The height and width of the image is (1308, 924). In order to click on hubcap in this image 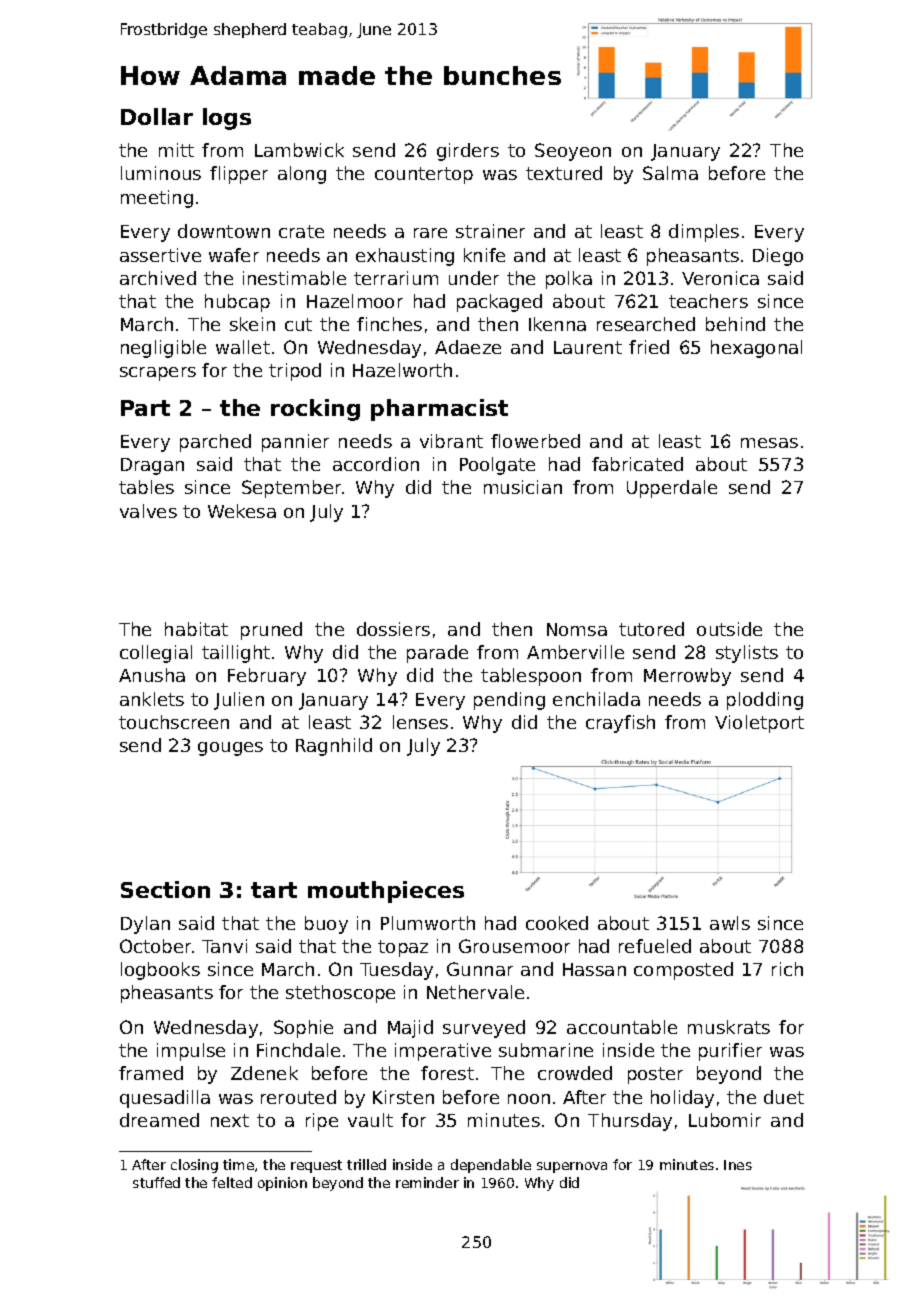, I will do `click(237, 303)`.
